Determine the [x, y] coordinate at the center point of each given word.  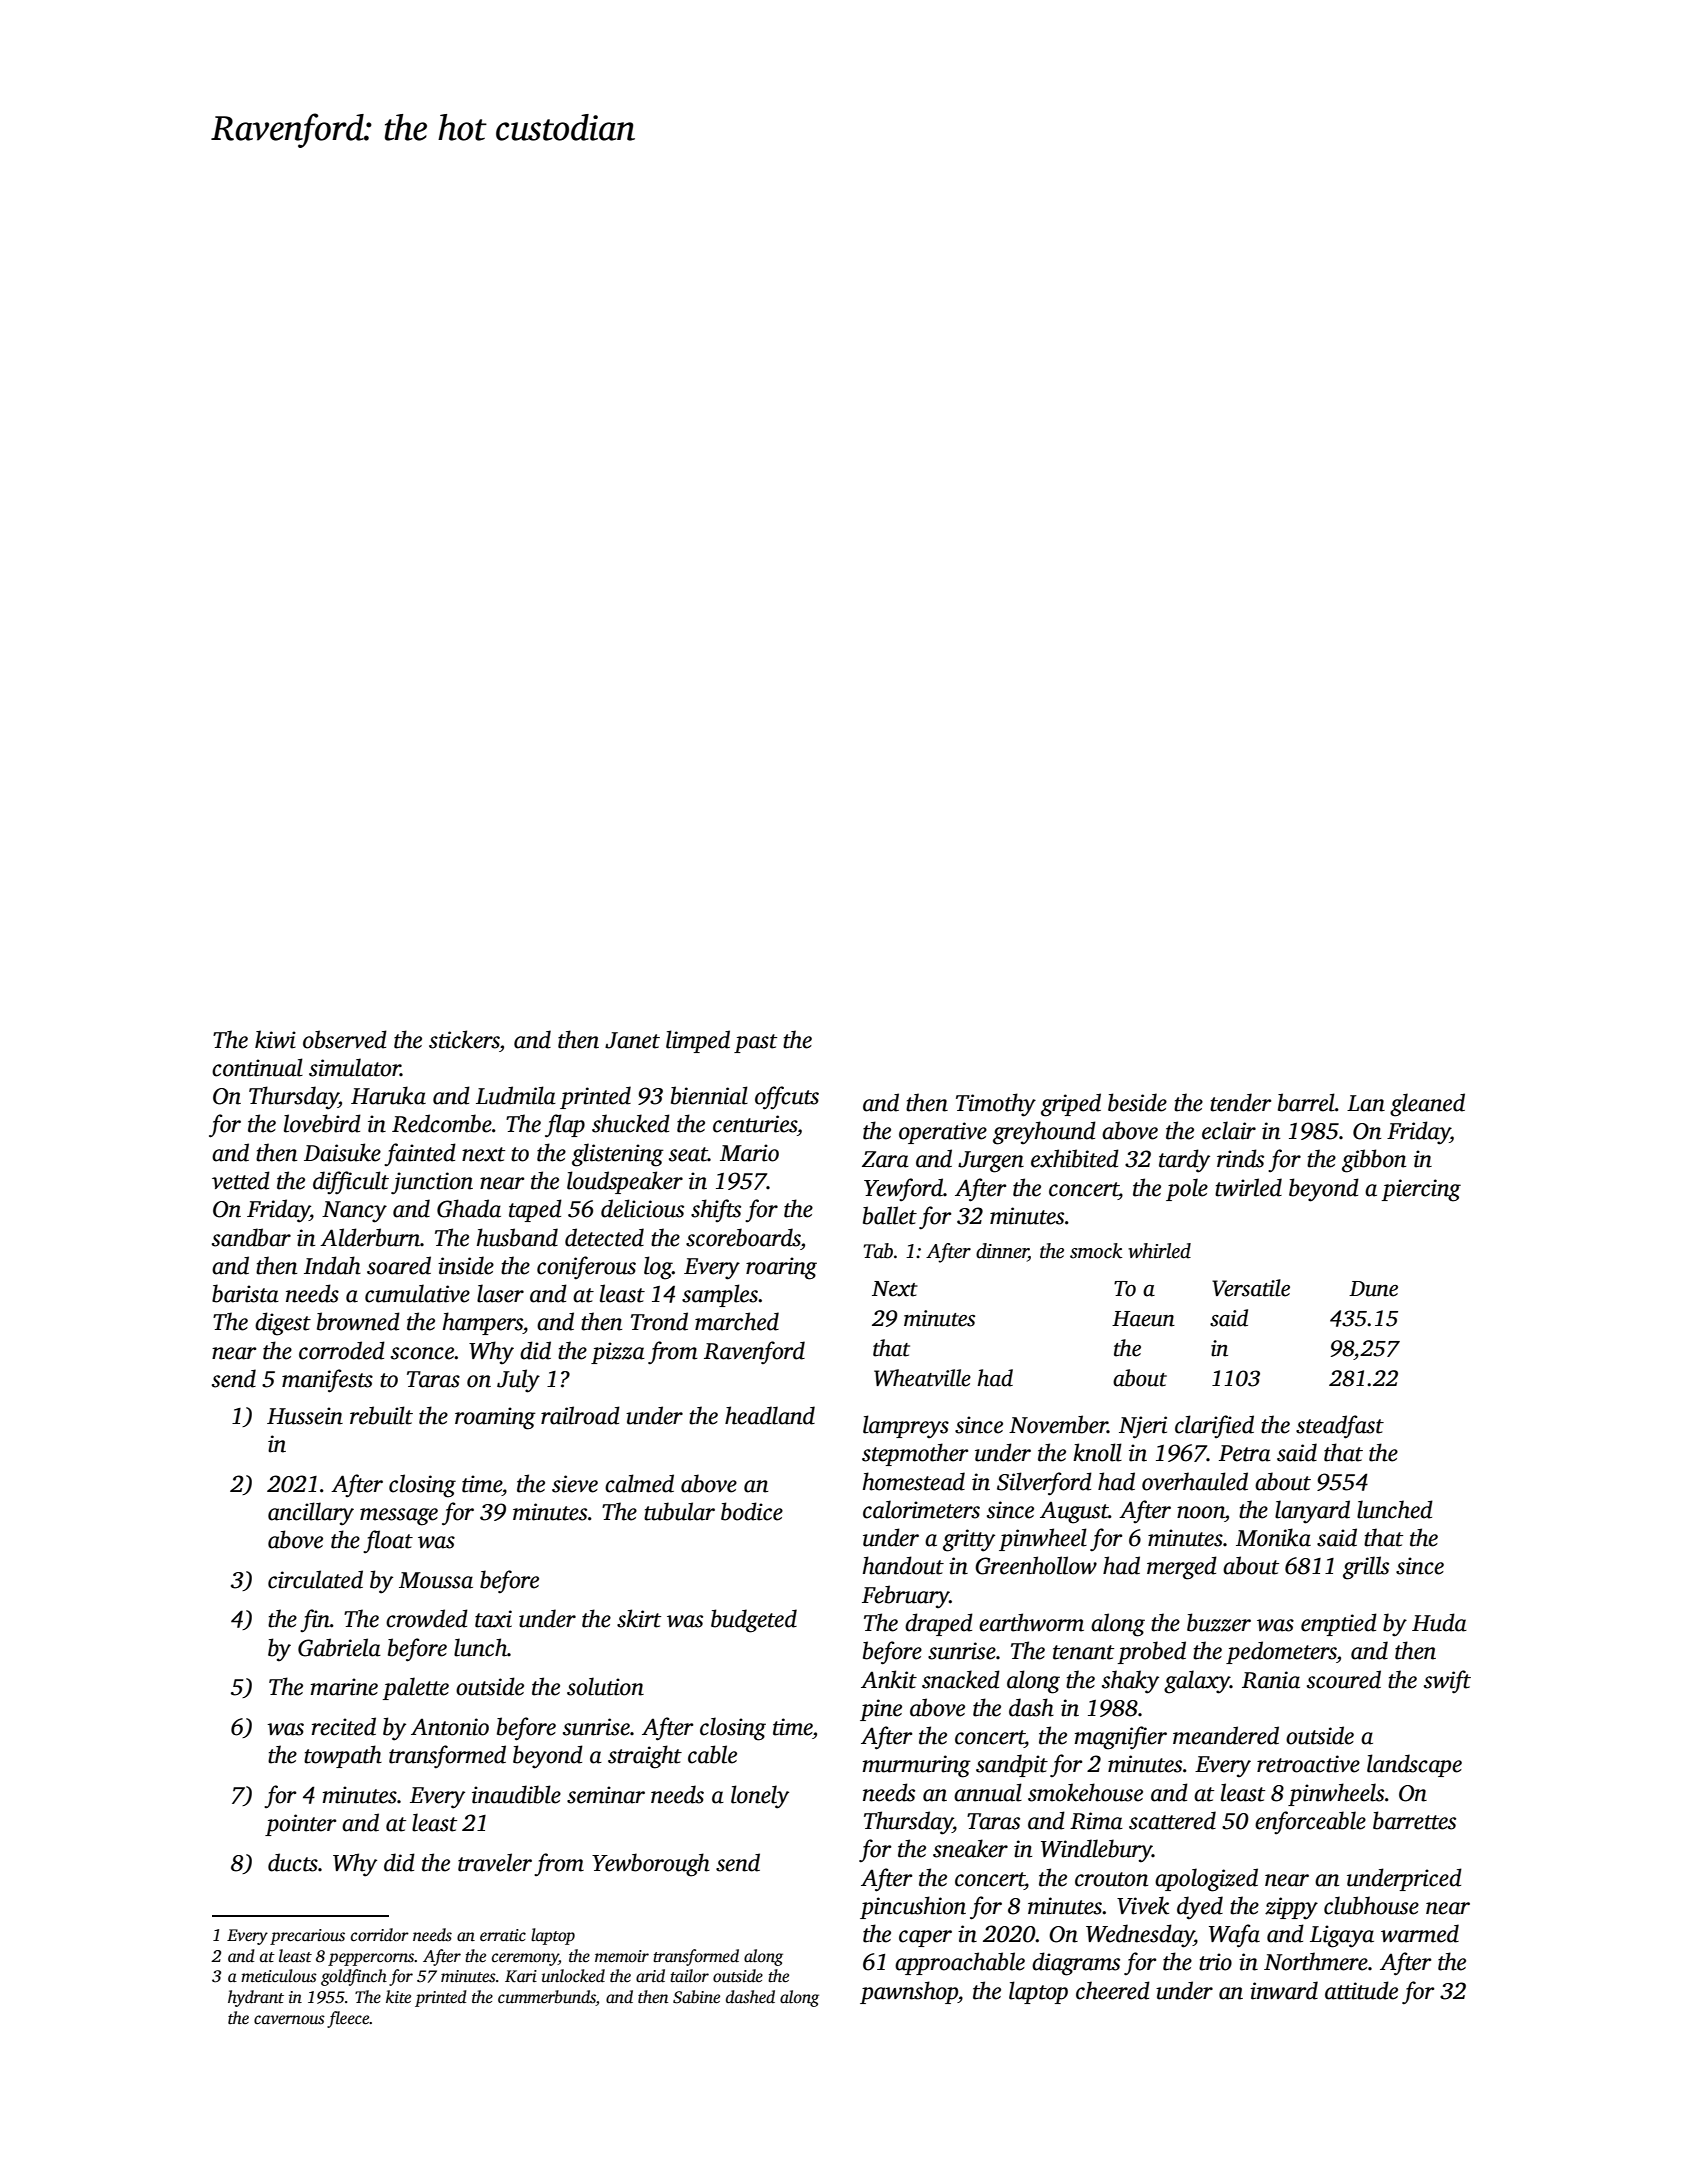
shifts [716, 1210]
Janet [632, 1040]
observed [345, 1039]
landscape [1414, 1765]
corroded [342, 1350]
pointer [301, 1825]
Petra [1245, 1453]
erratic [503, 1935]
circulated [315, 1579]
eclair [1229, 1130]
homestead [914, 1481]
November [1058, 1424]
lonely [760, 1797]
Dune [1373, 1289]
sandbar [251, 1237]
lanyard [1312, 1512]
